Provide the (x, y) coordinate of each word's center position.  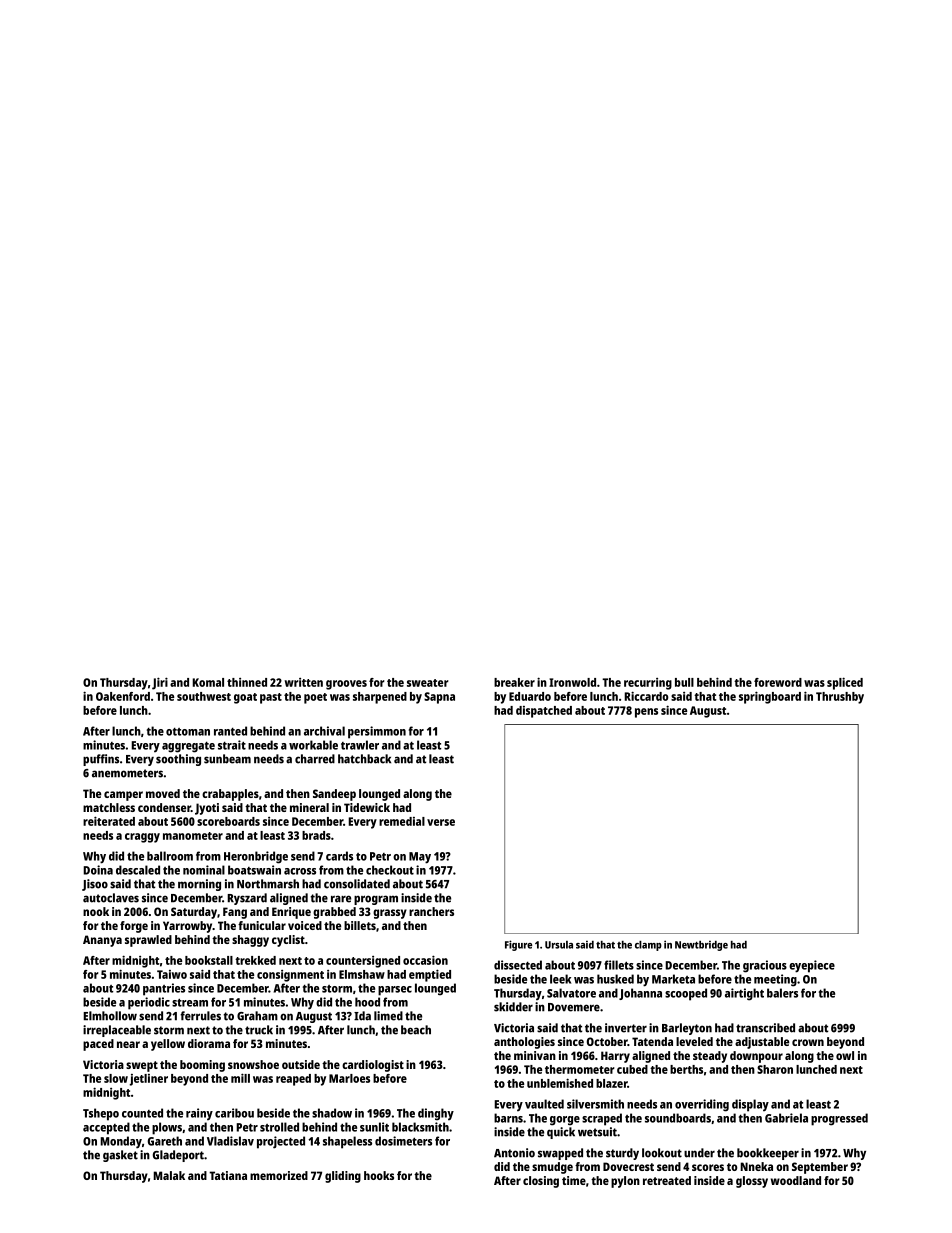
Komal (208, 682)
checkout (390, 870)
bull (684, 682)
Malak (169, 1175)
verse (441, 822)
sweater (427, 683)
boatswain (254, 870)
